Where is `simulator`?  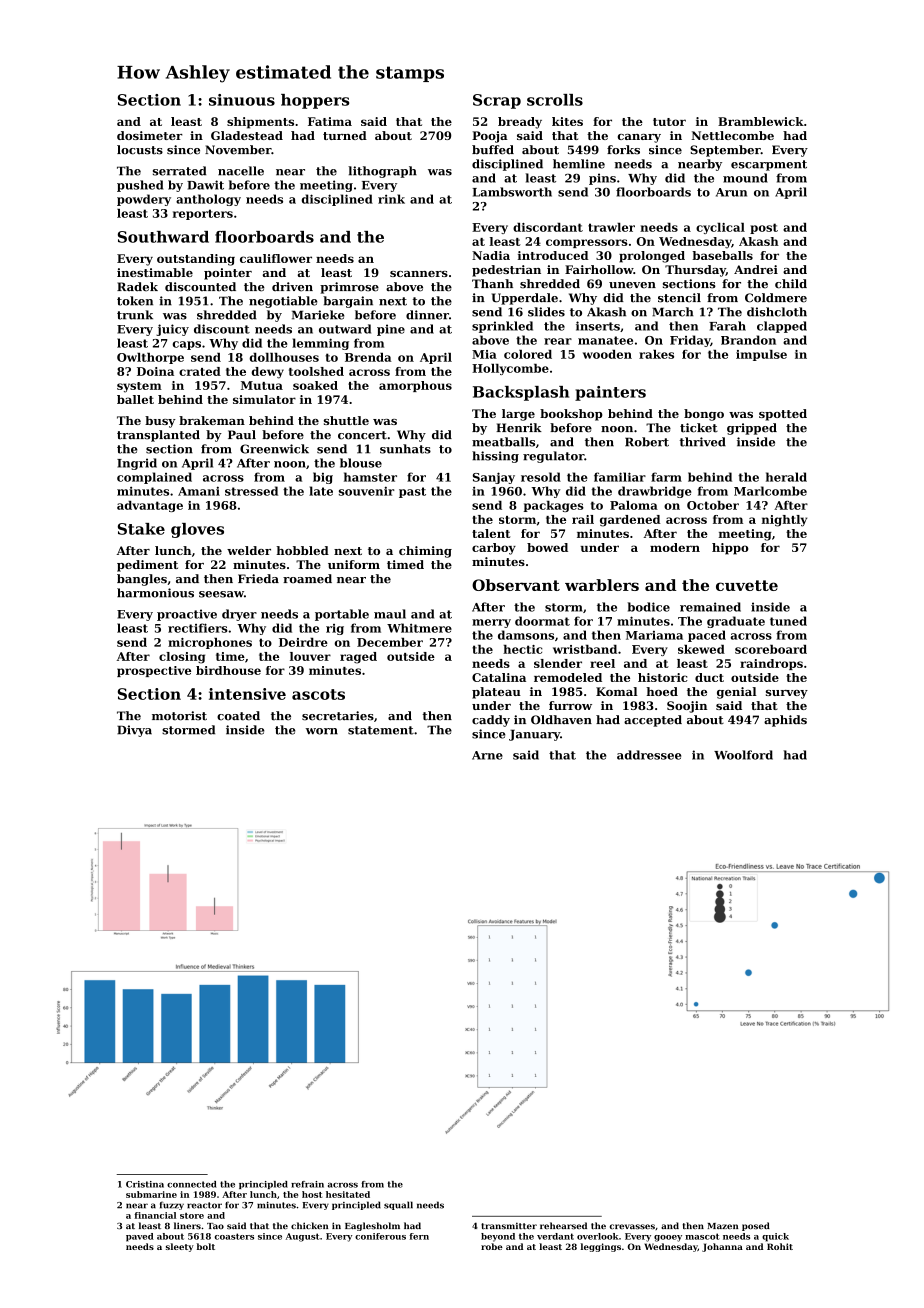 simulator is located at coordinates (264, 399).
